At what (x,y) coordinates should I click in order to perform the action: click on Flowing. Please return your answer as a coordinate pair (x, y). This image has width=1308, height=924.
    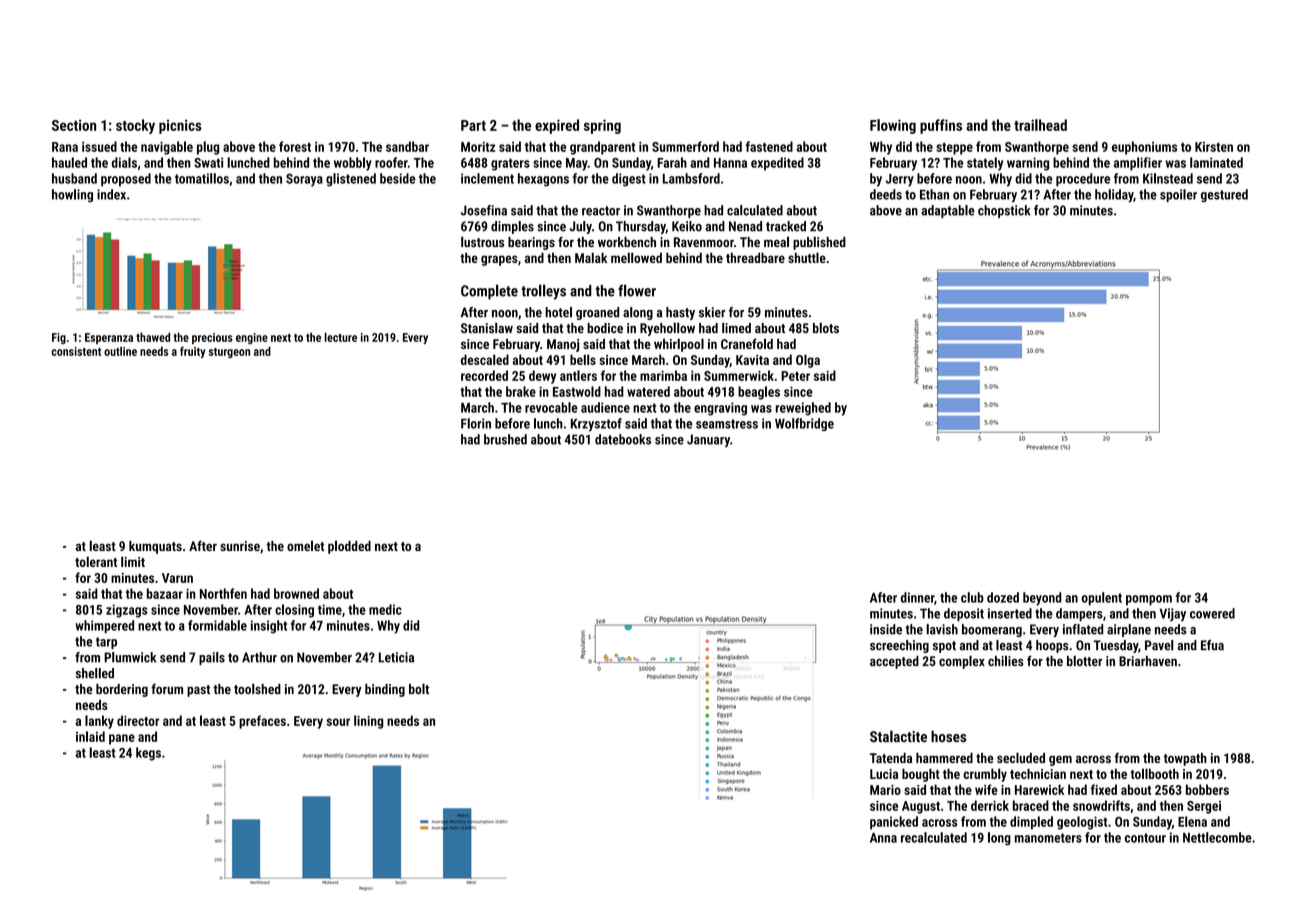
    Looking at the image, I should click on (893, 126).
